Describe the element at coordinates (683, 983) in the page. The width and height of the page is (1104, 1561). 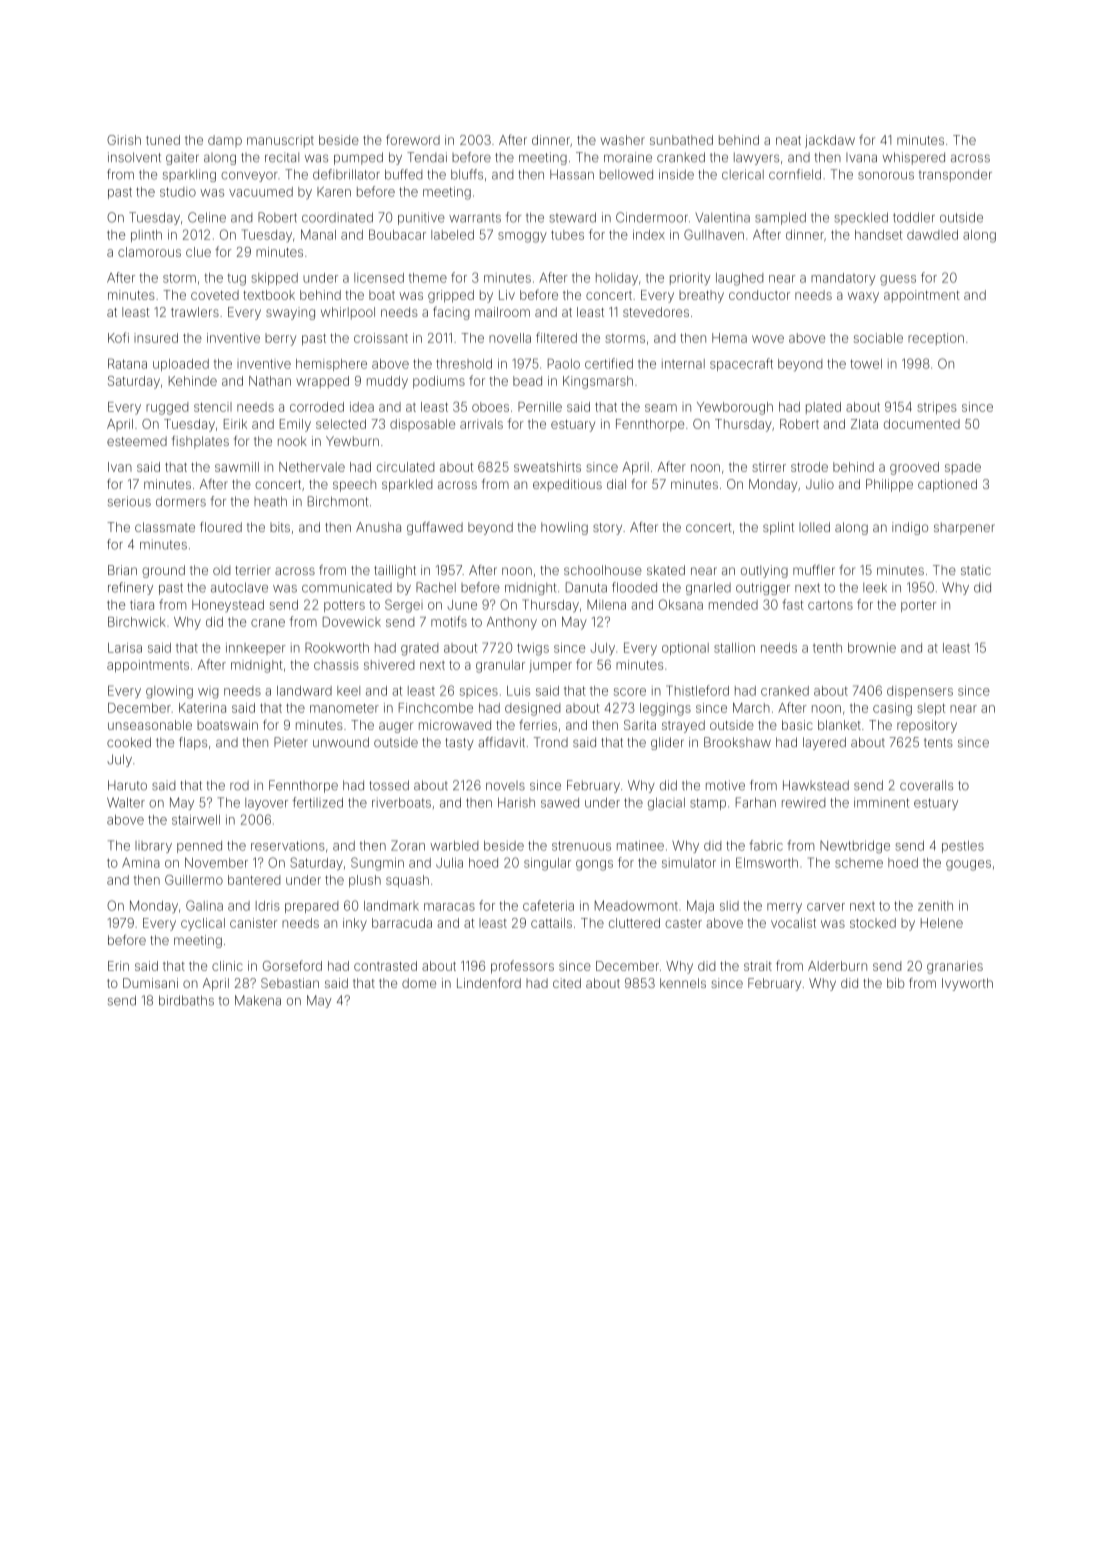
I see `kennels` at that location.
